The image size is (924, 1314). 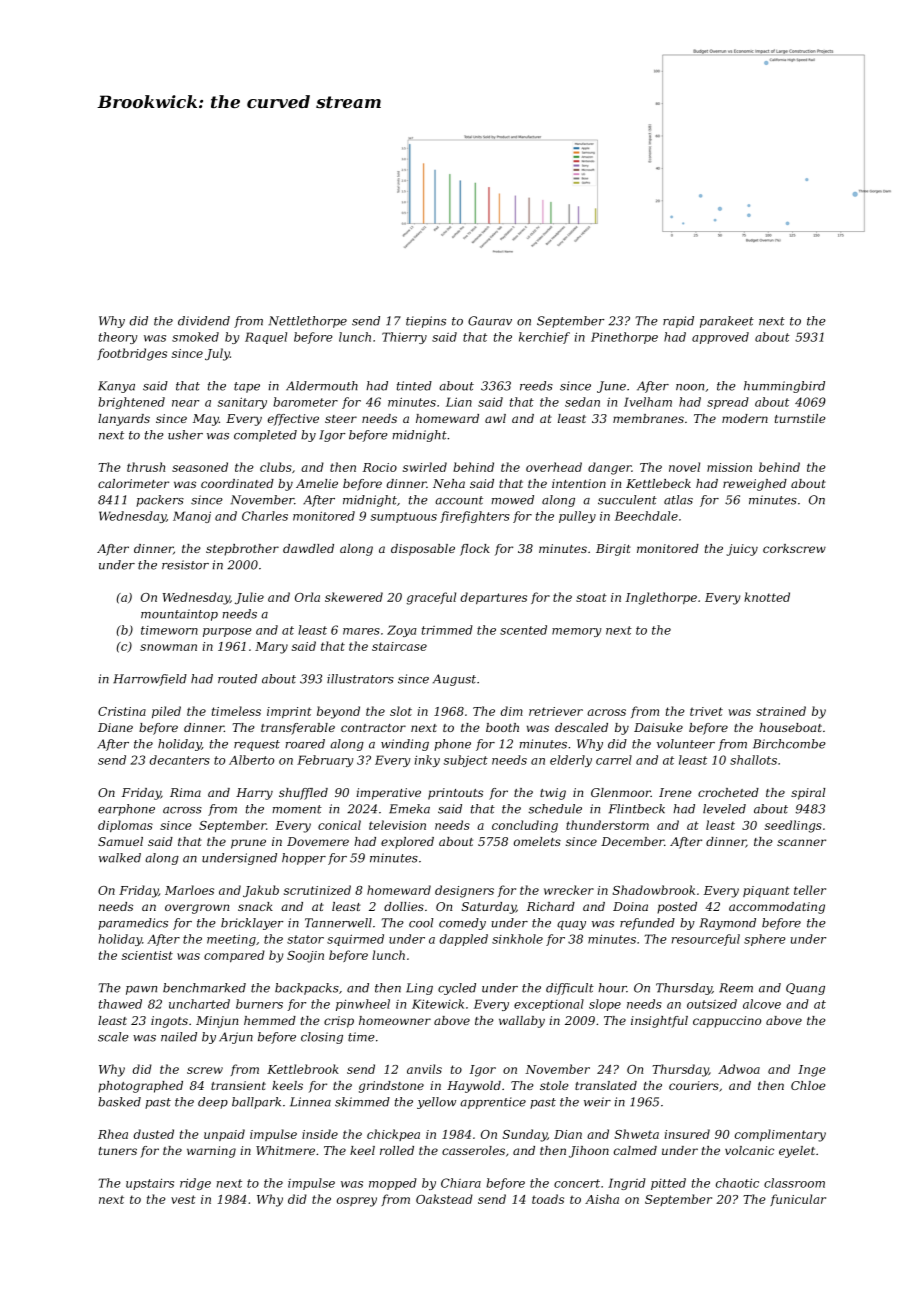 I want to click on resistor, so click(x=185, y=565).
